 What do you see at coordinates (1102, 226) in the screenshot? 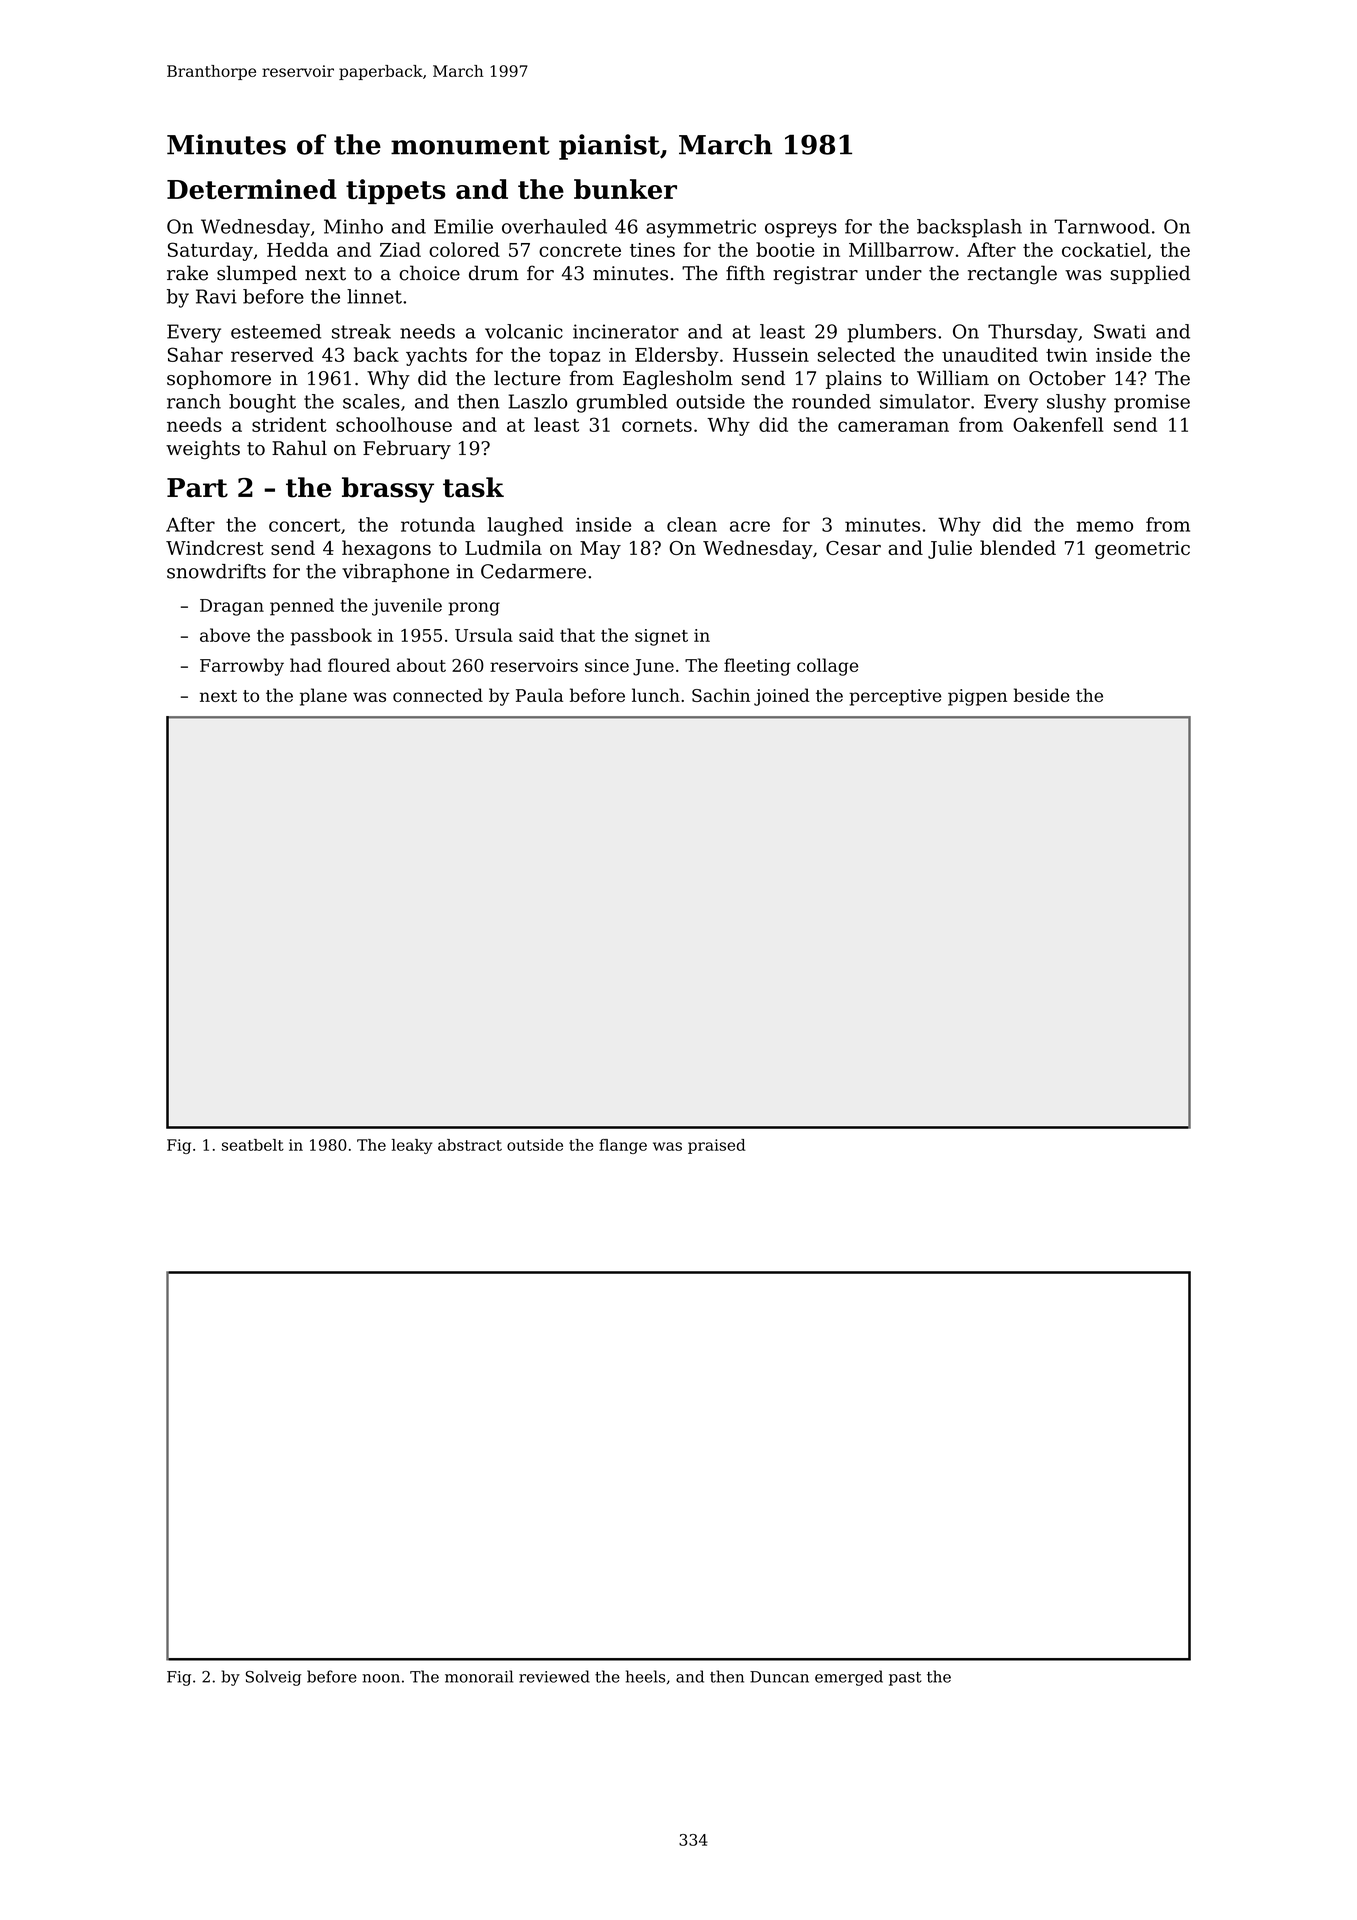
I see `Tarnwood` at bounding box center [1102, 226].
